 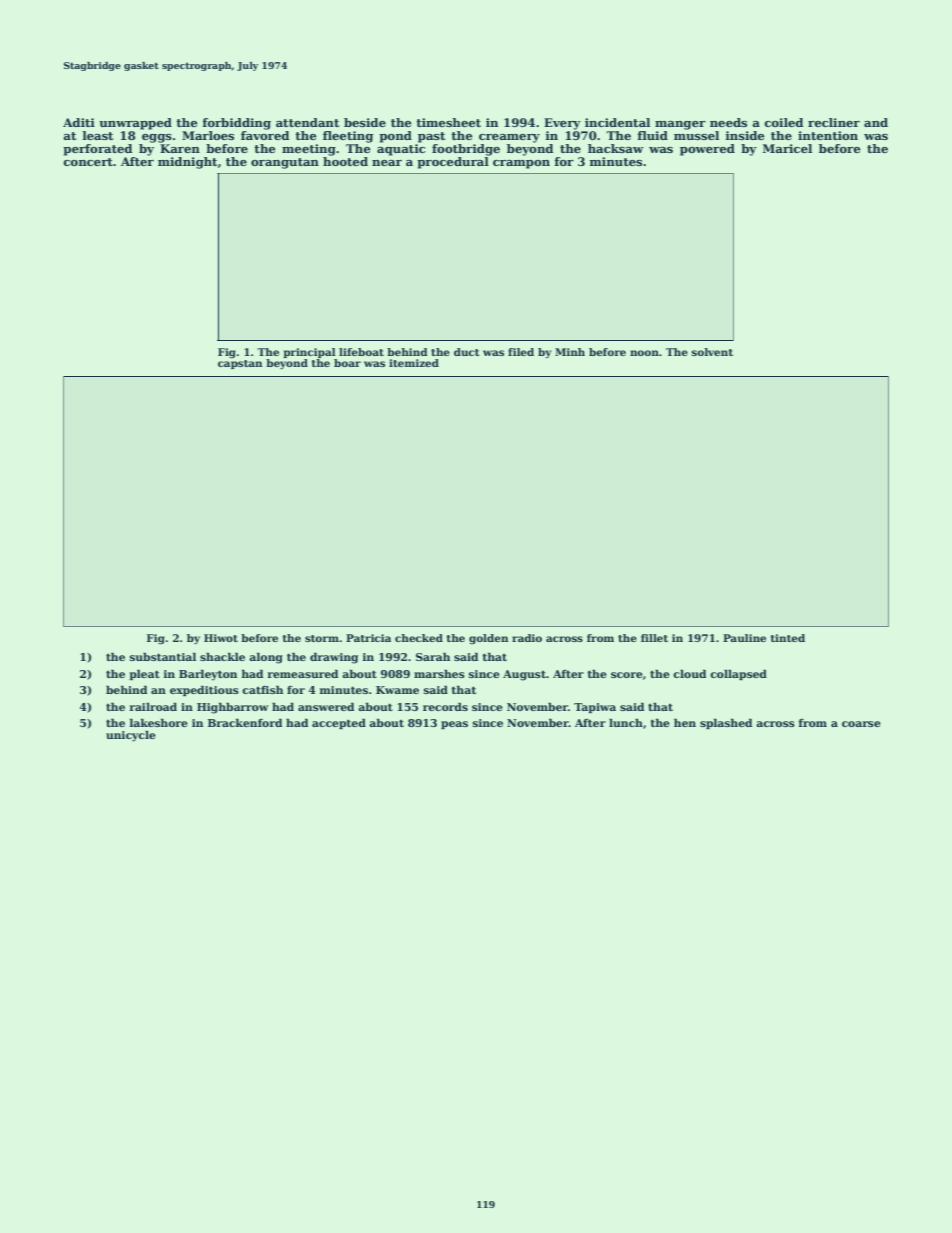 I want to click on midnight, so click(x=187, y=163).
